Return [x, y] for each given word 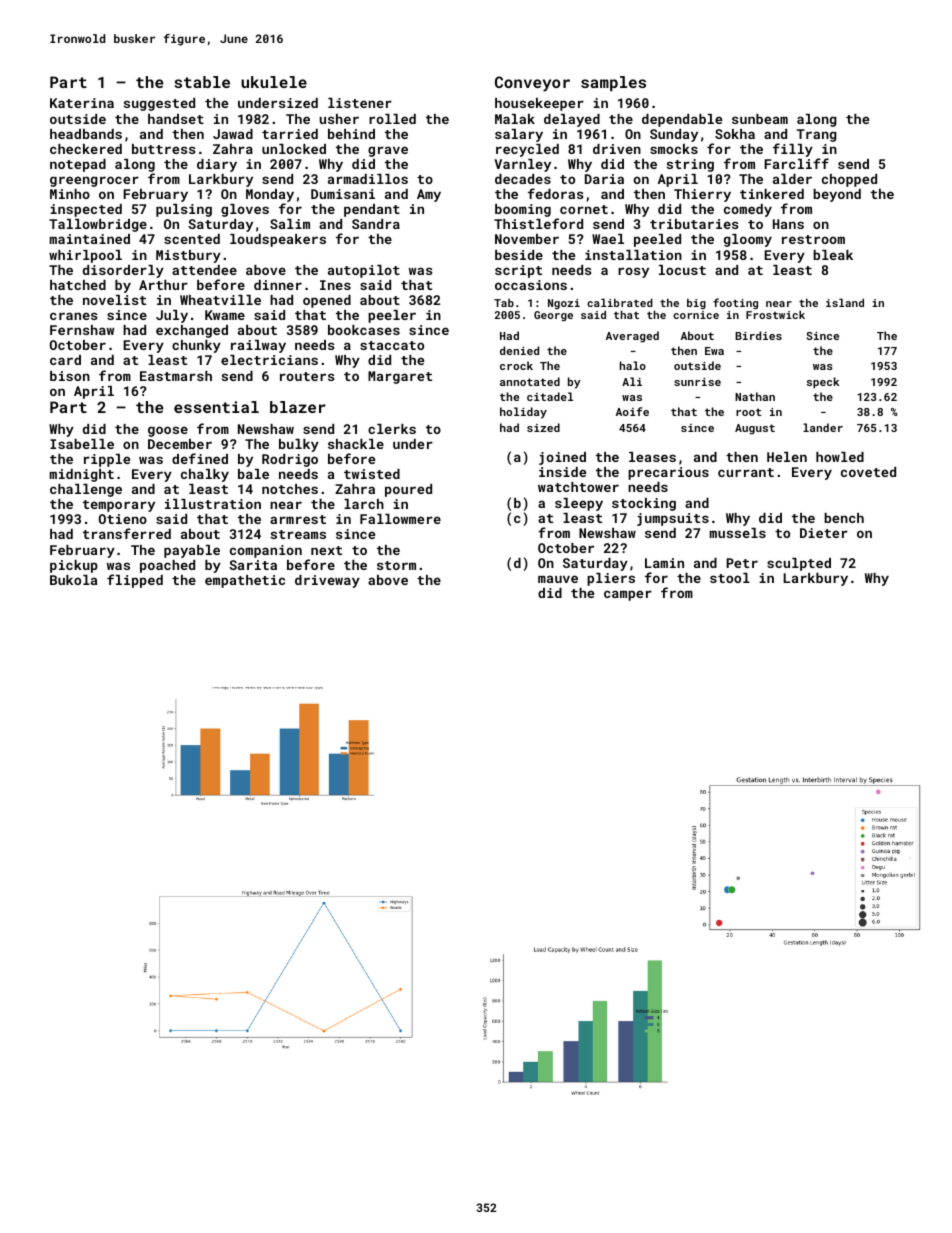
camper [628, 595]
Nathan [755, 396]
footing [735, 304]
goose [168, 431]
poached [167, 566]
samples [613, 83]
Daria [604, 179]
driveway [327, 581]
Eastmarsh [176, 376]
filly [793, 150]
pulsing [184, 210]
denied [519, 350]
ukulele [274, 82]
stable [202, 82]
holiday [523, 413]
